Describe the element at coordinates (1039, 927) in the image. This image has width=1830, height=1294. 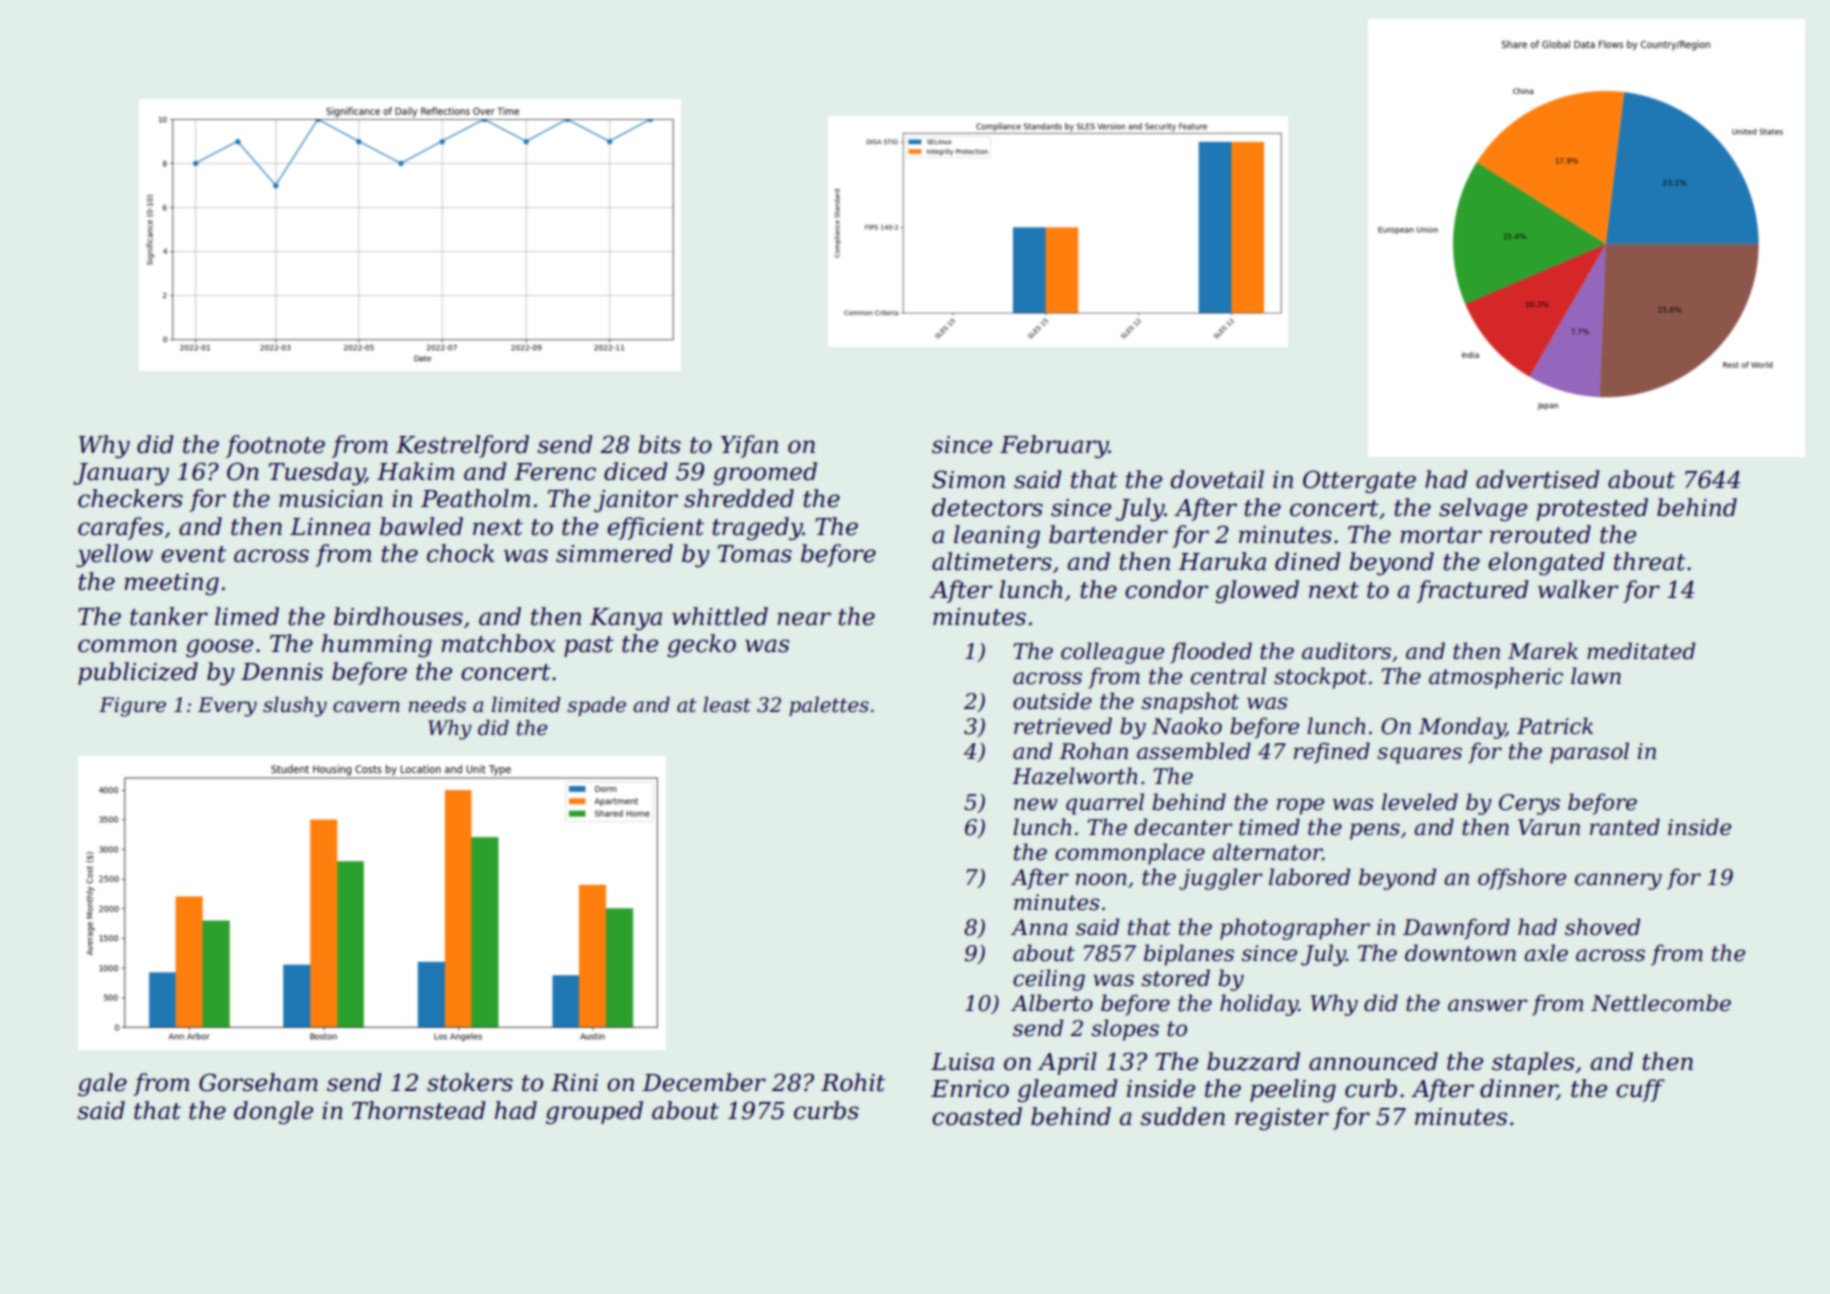
I see `Anna` at that location.
